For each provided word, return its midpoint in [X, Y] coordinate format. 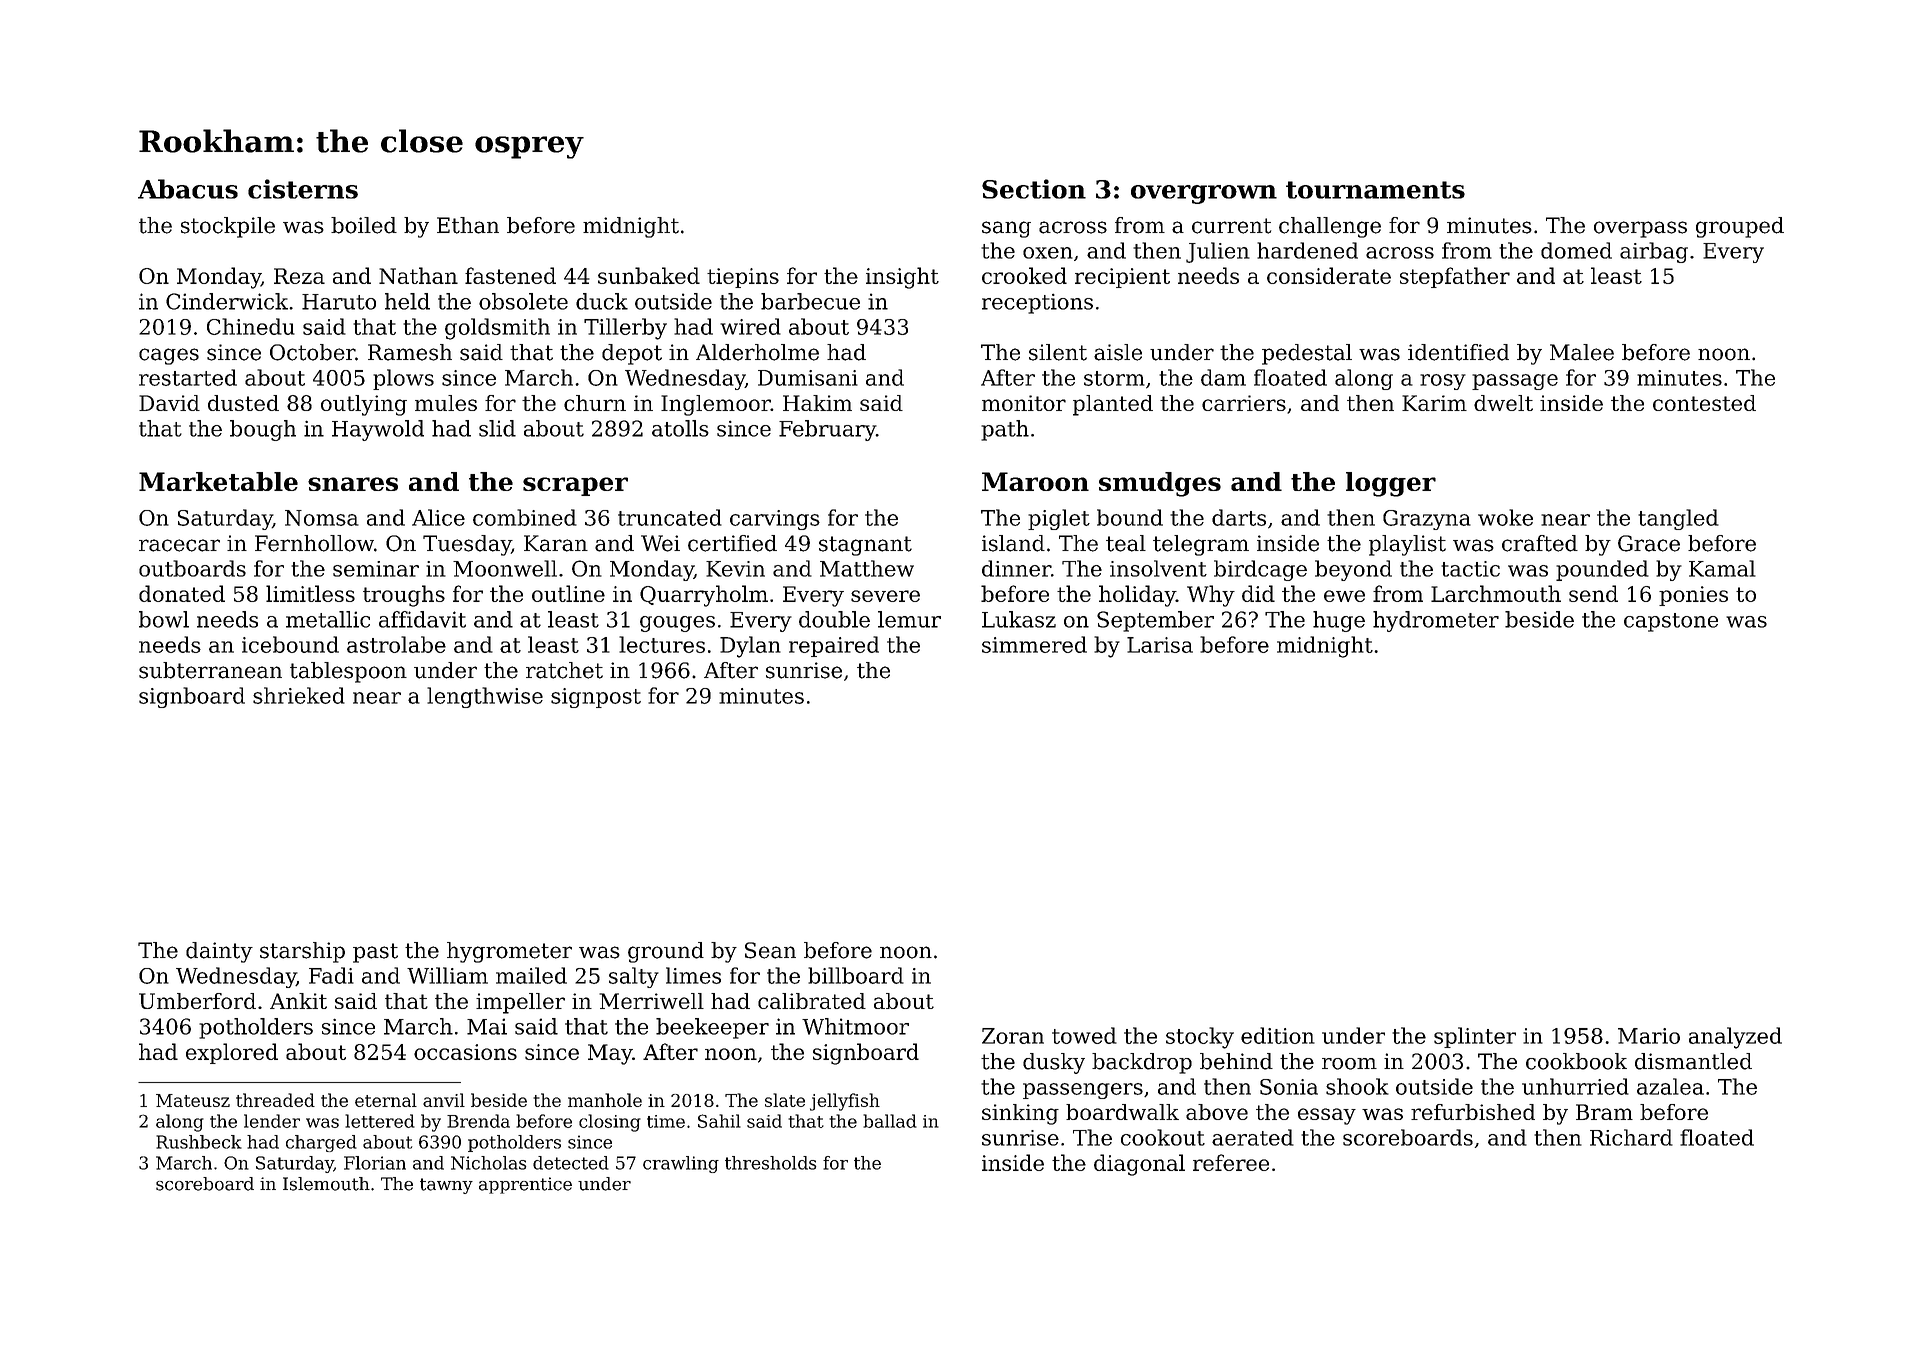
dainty [219, 952]
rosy [1443, 382]
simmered [1034, 644]
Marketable [218, 481]
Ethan [468, 225]
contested [1704, 403]
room [1349, 1064]
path [1005, 430]
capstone [1671, 622]
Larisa [1160, 645]
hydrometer [1436, 621]
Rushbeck [199, 1142]
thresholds [770, 1163]
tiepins [743, 278]
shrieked [299, 695]
